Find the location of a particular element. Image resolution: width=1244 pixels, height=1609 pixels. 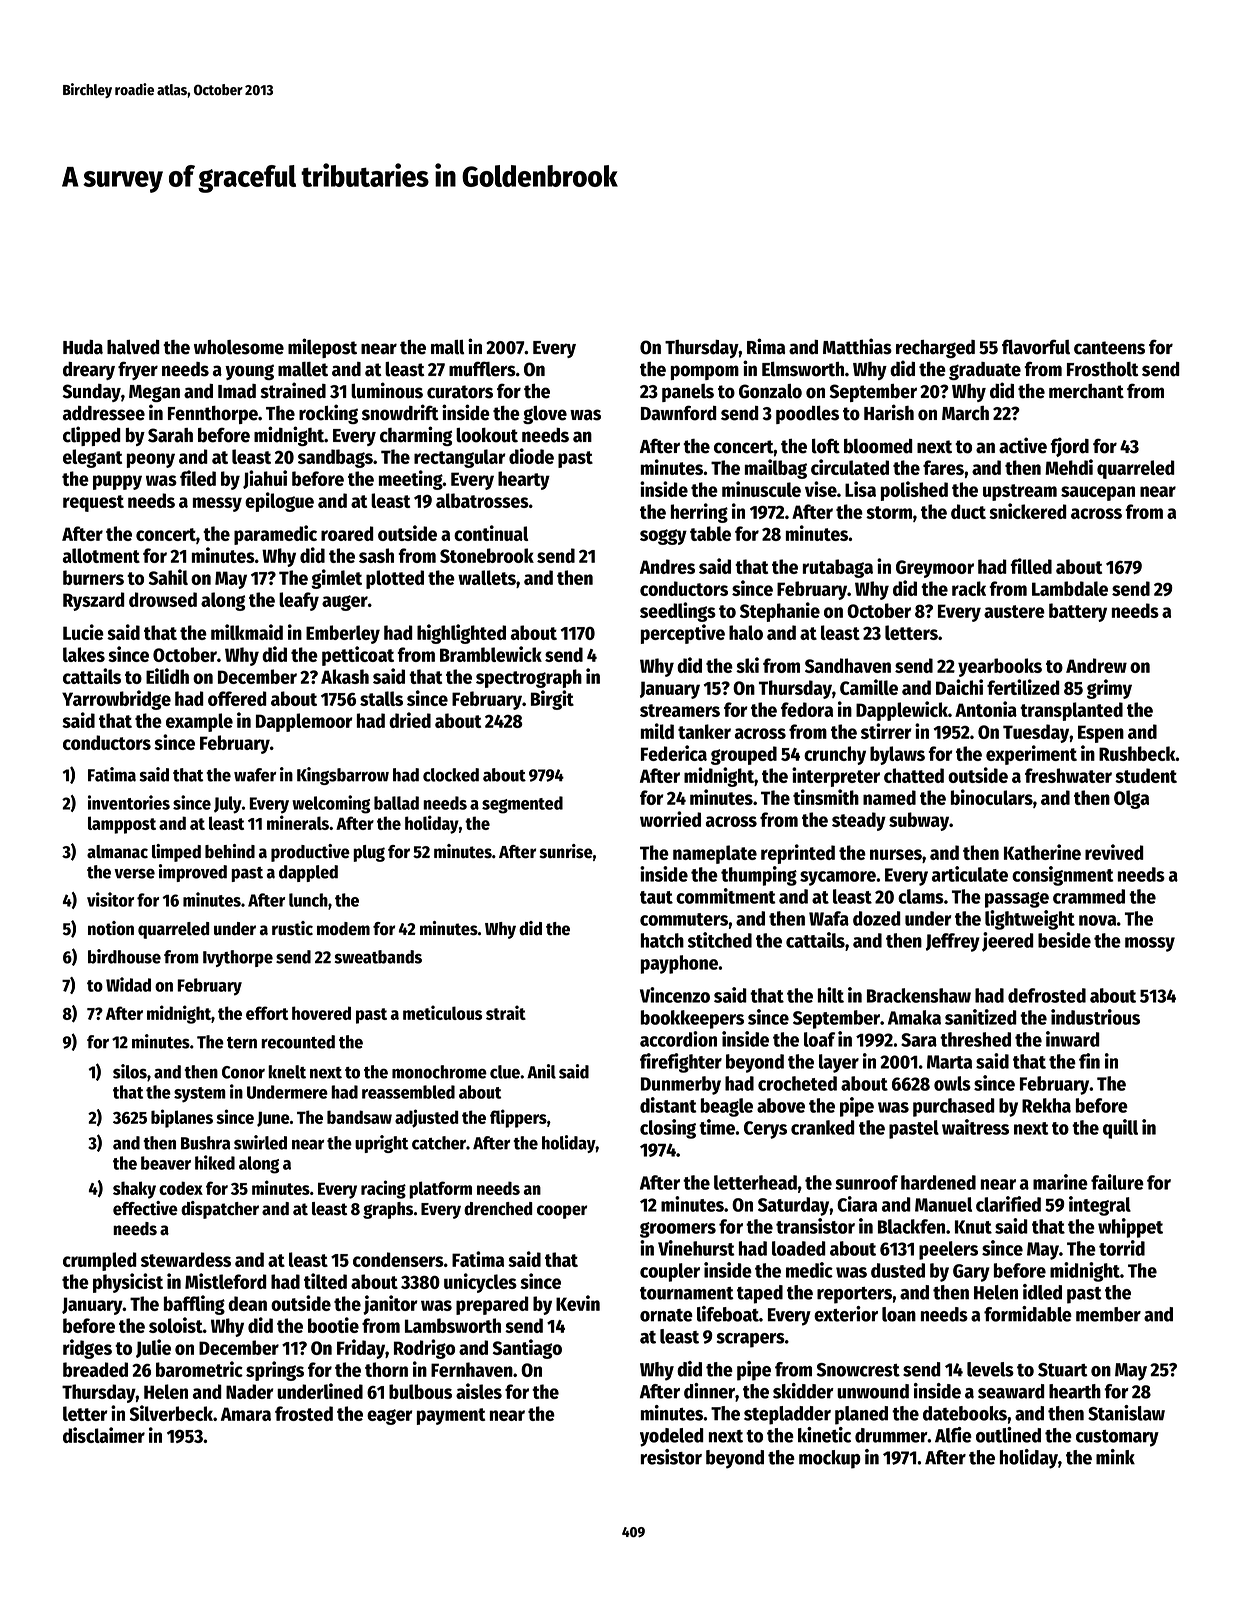

breaded is located at coordinates (95, 1369).
